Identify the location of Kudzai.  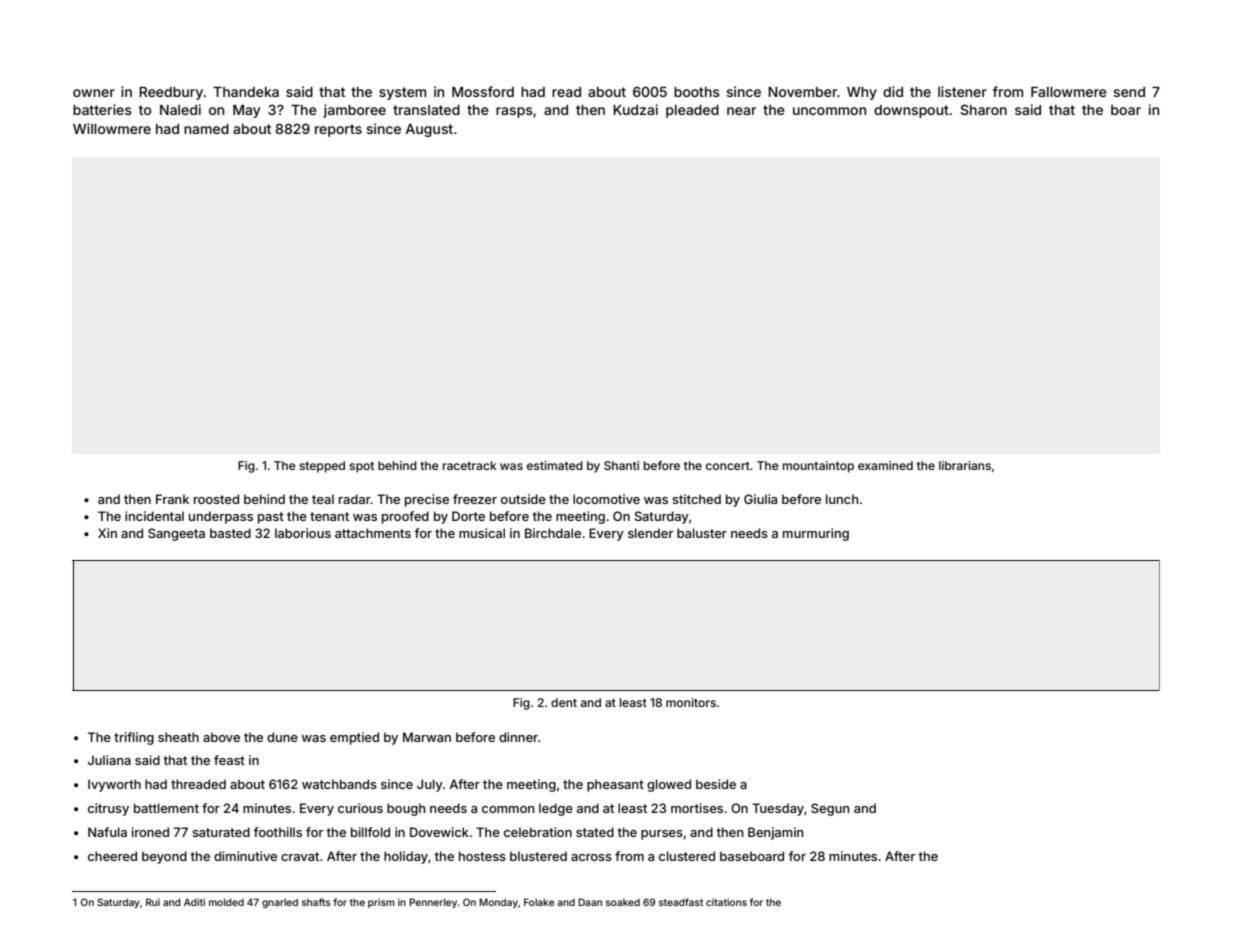
(635, 109).
